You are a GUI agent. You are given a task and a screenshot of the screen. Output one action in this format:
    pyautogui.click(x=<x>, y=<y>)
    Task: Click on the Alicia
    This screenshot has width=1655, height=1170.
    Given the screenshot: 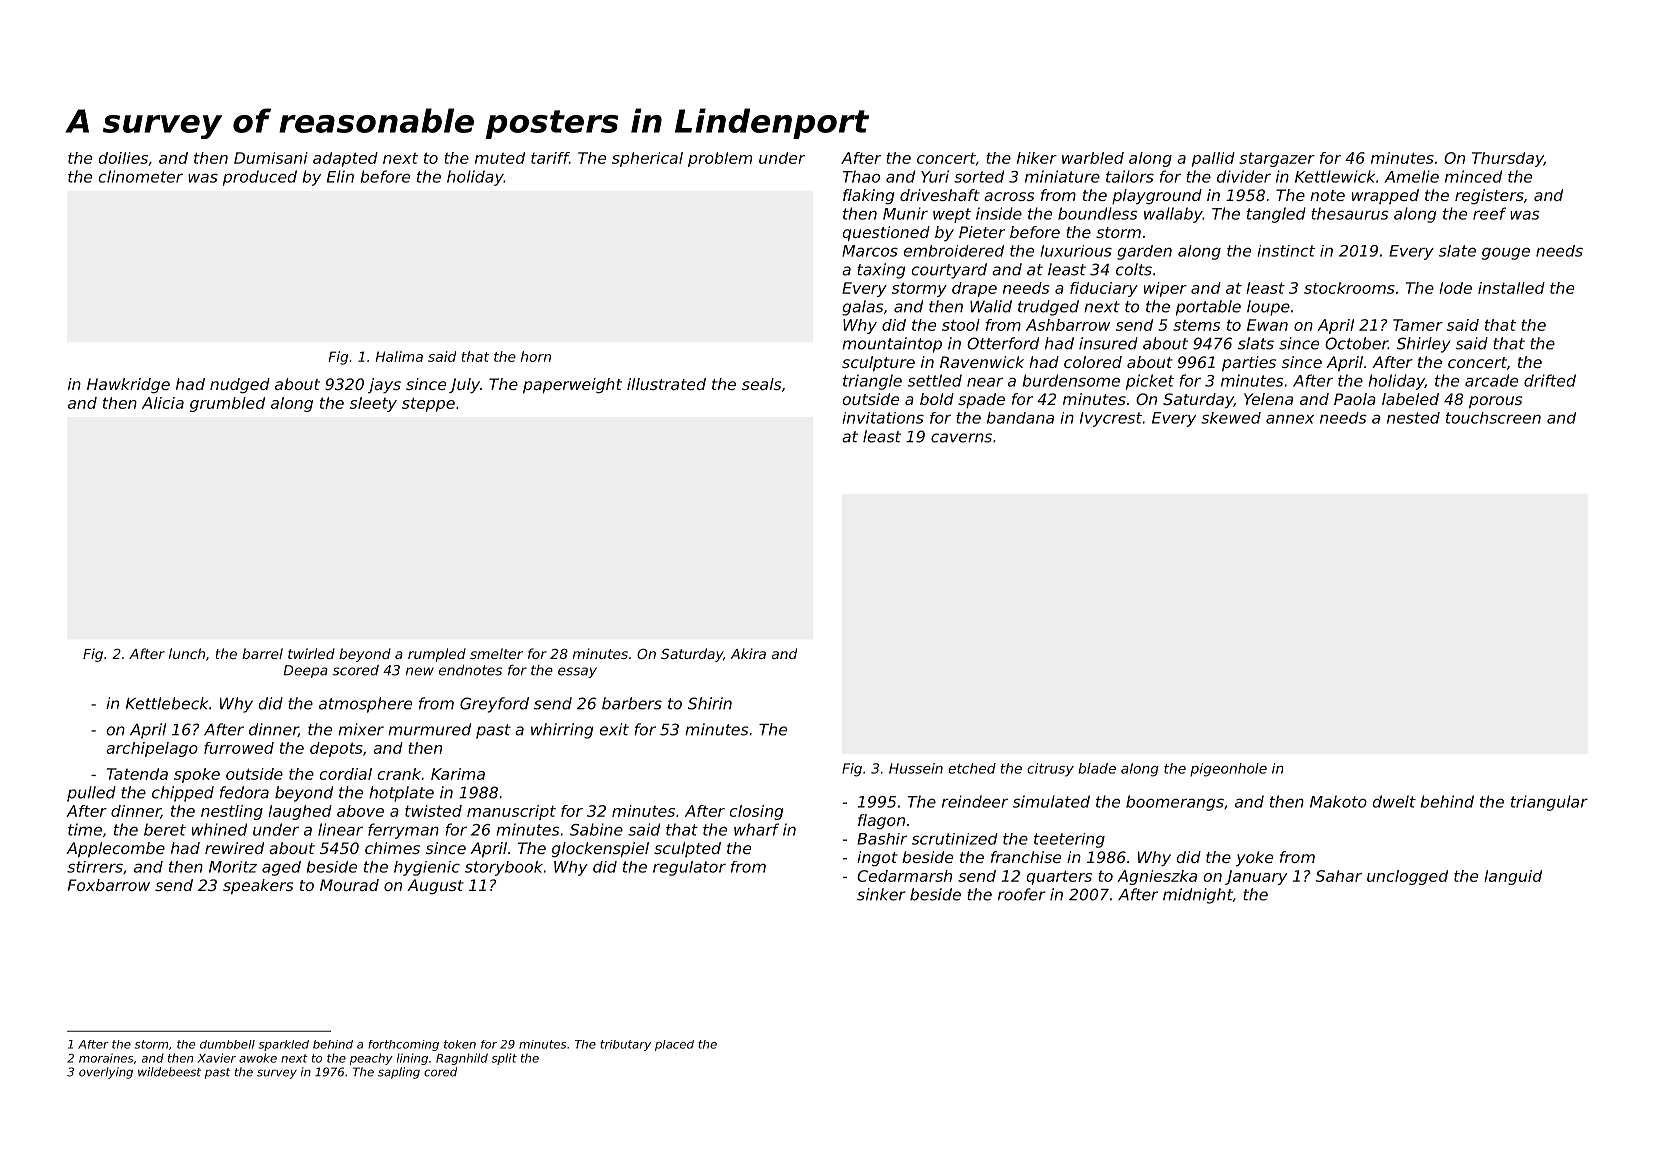 What is the action you would take?
    pyautogui.click(x=163, y=403)
